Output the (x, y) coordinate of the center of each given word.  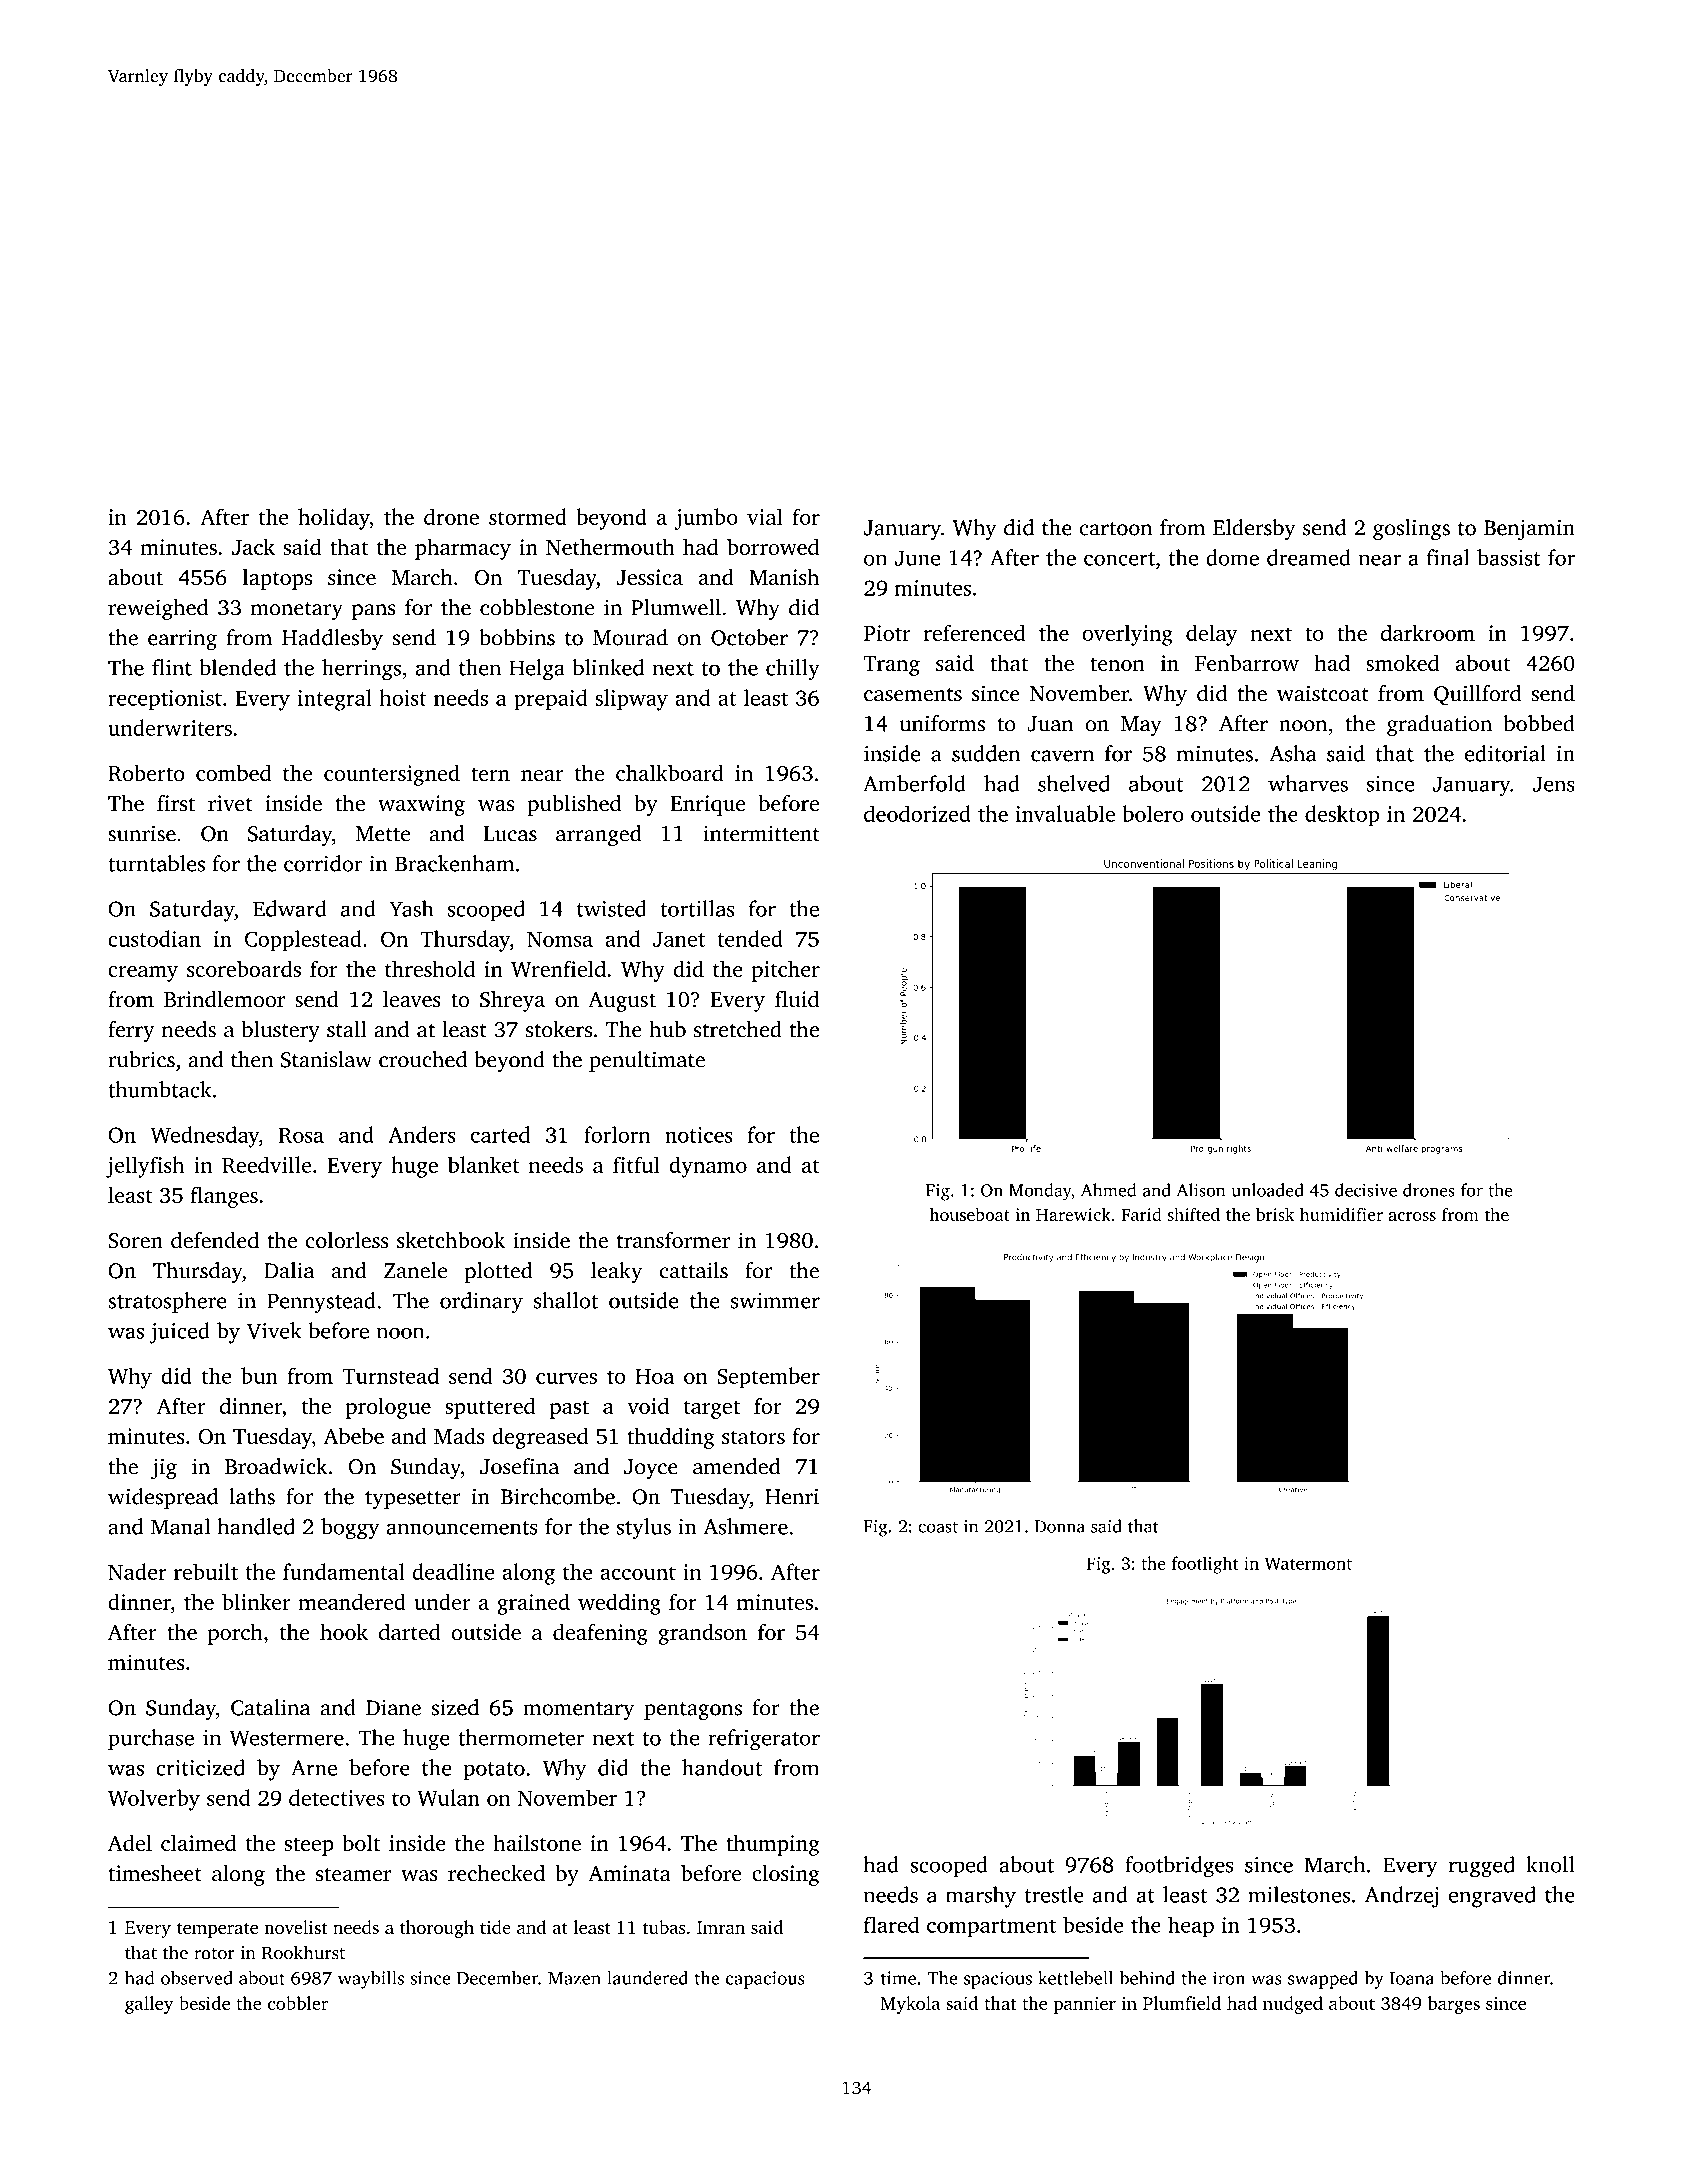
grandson (703, 1634)
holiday (334, 519)
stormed (528, 516)
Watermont (1308, 1563)
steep (308, 1846)
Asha (1292, 753)
